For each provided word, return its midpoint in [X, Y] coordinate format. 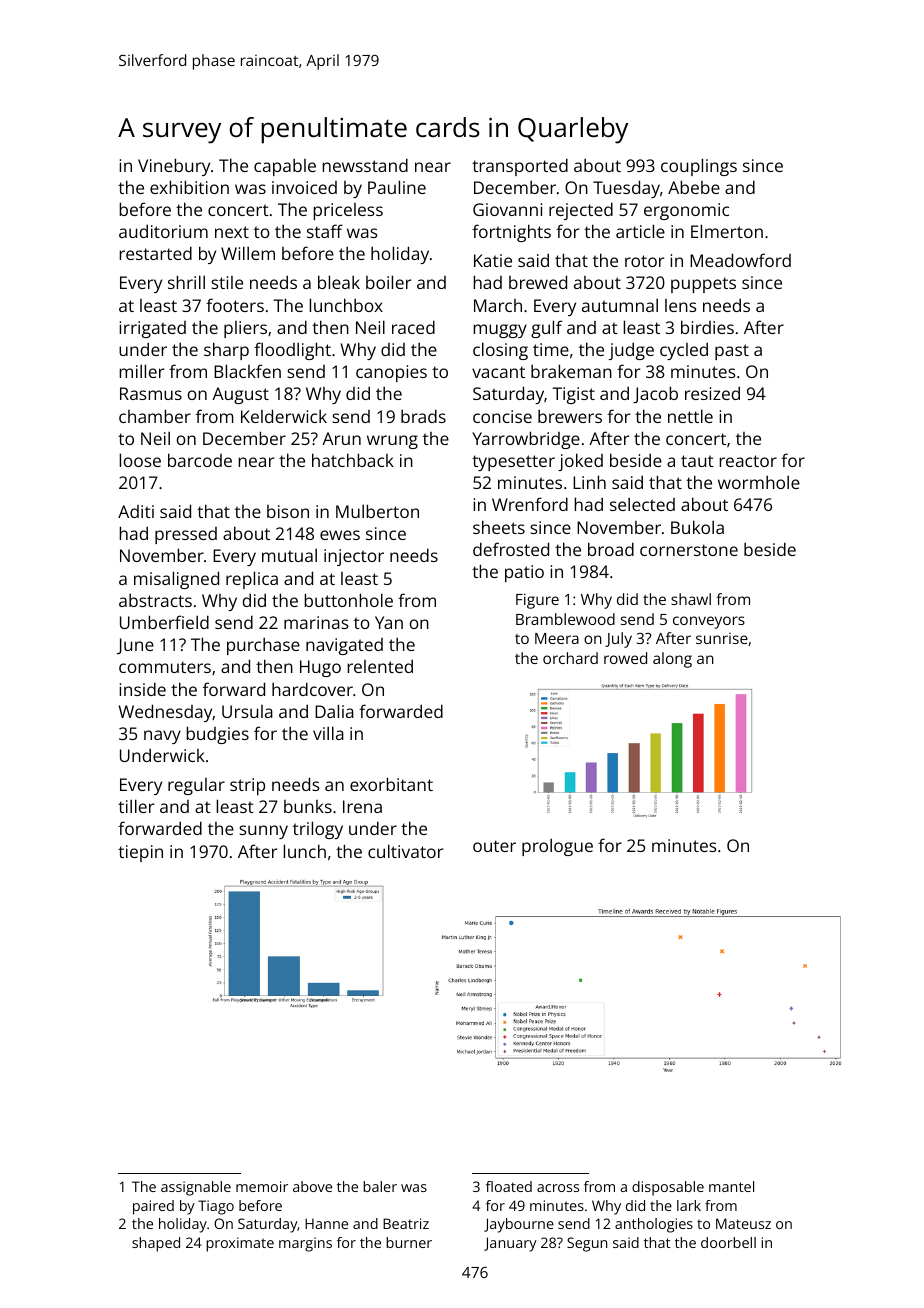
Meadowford [740, 260]
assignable [196, 1188]
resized [712, 393]
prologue [557, 847]
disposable [668, 1188]
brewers [570, 416]
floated [509, 1186]
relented [380, 666]
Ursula [247, 711]
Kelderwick [284, 416]
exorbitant [391, 784]
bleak [339, 282]
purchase [263, 646]
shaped [156, 1244]
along [672, 660]
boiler [388, 282]
